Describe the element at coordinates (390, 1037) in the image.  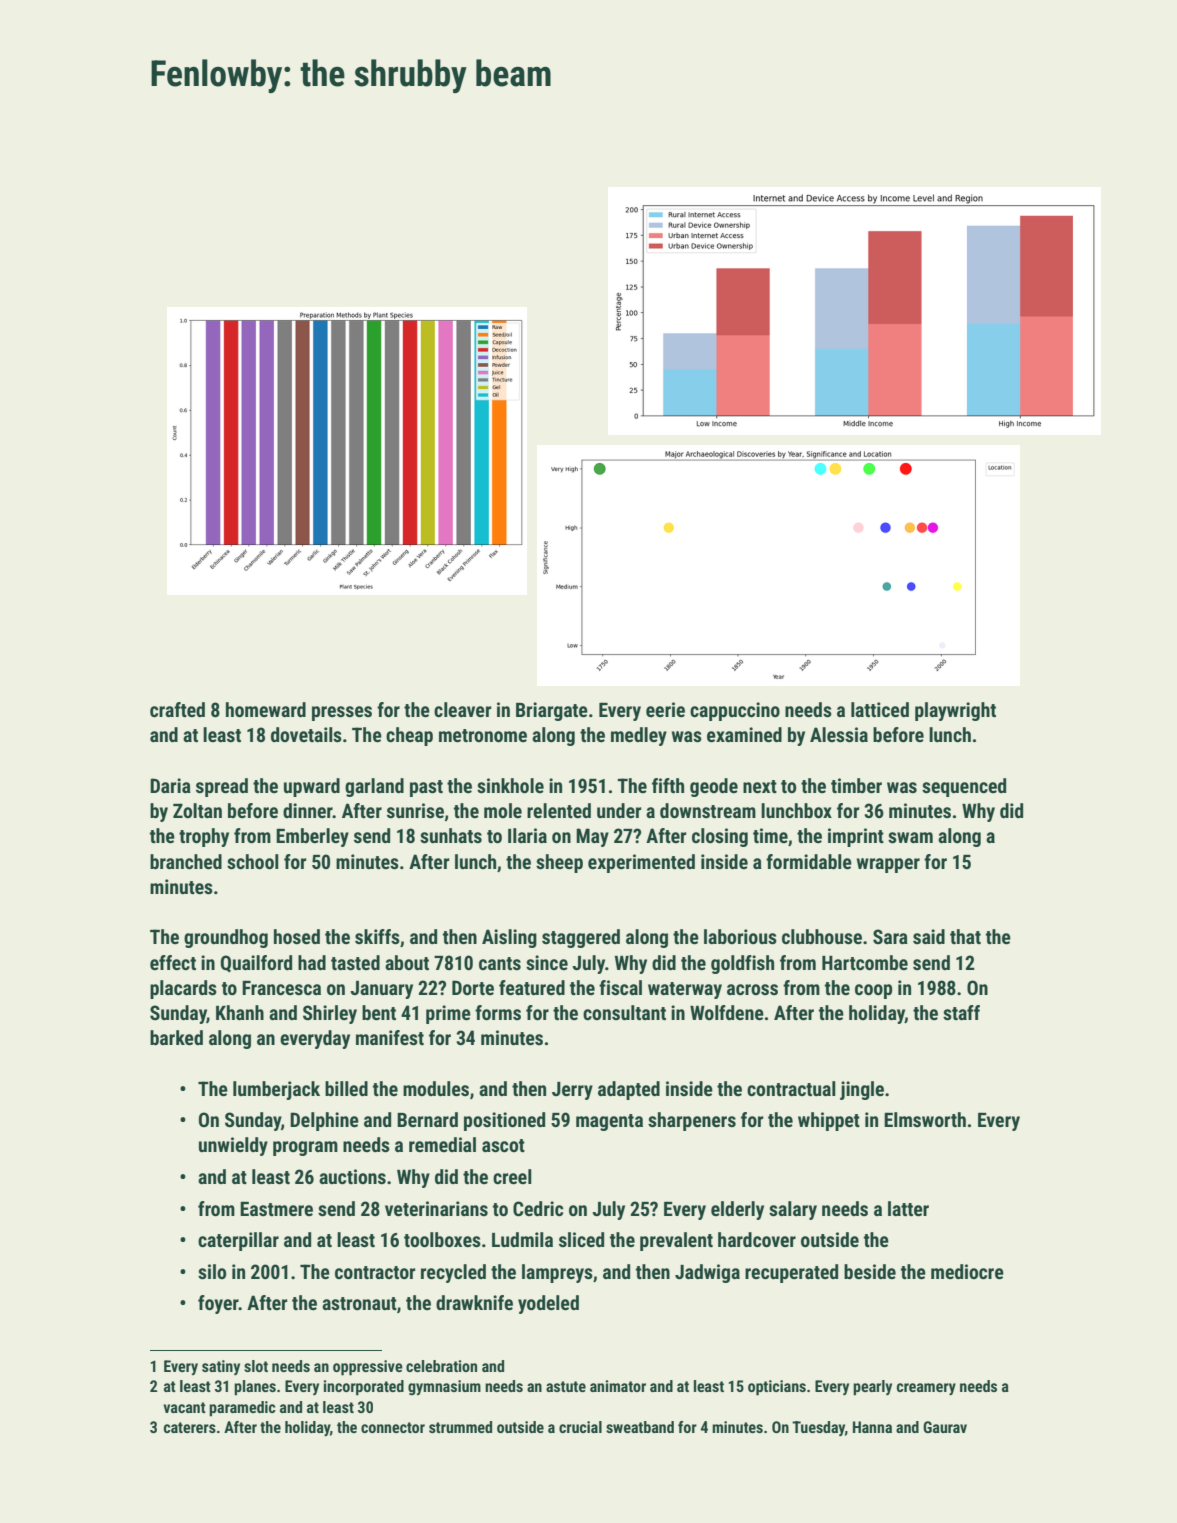
I see `manifest` at that location.
